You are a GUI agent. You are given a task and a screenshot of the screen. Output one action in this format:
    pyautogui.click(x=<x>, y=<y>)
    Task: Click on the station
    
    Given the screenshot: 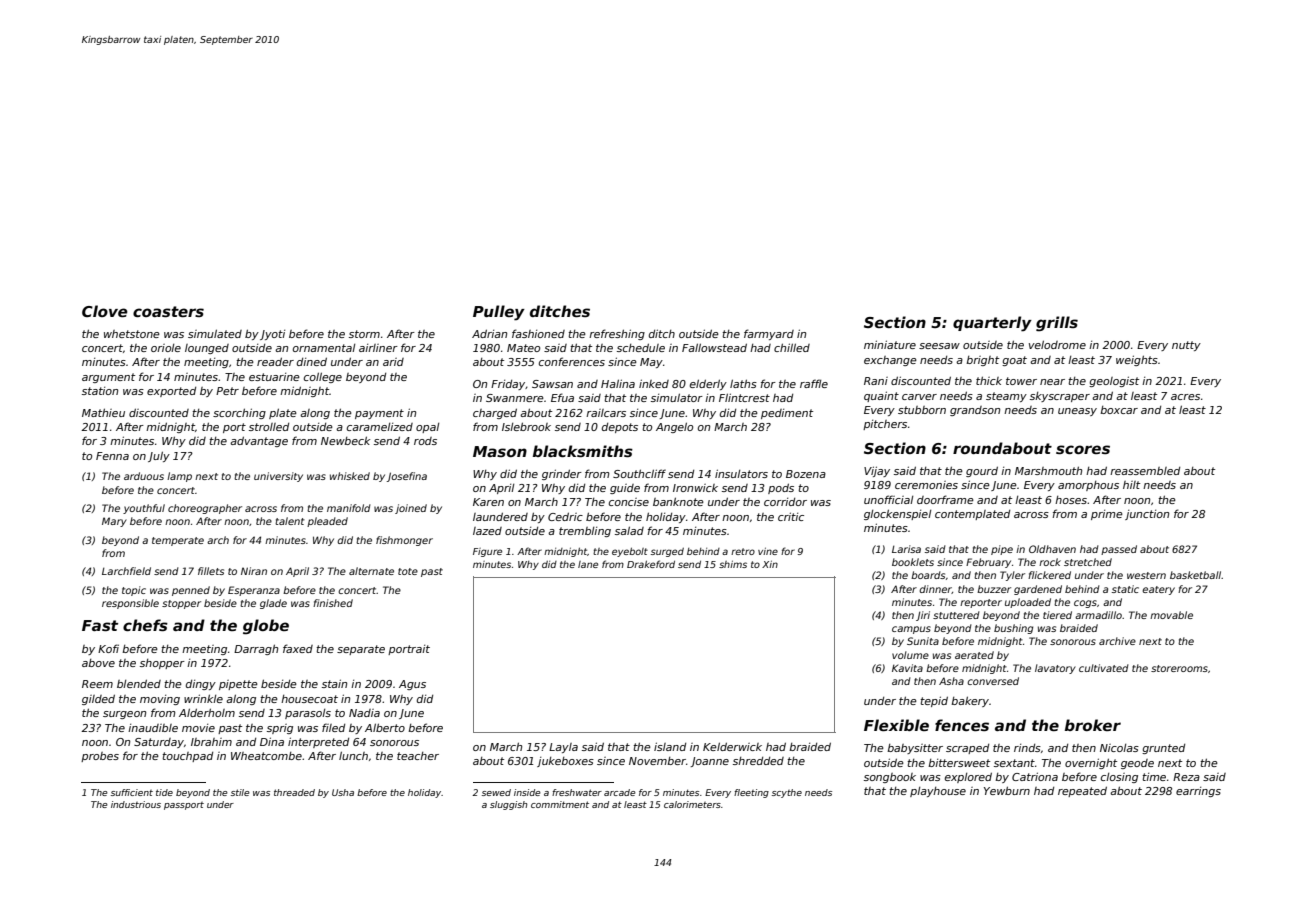 What is the action you would take?
    pyautogui.click(x=100, y=391)
